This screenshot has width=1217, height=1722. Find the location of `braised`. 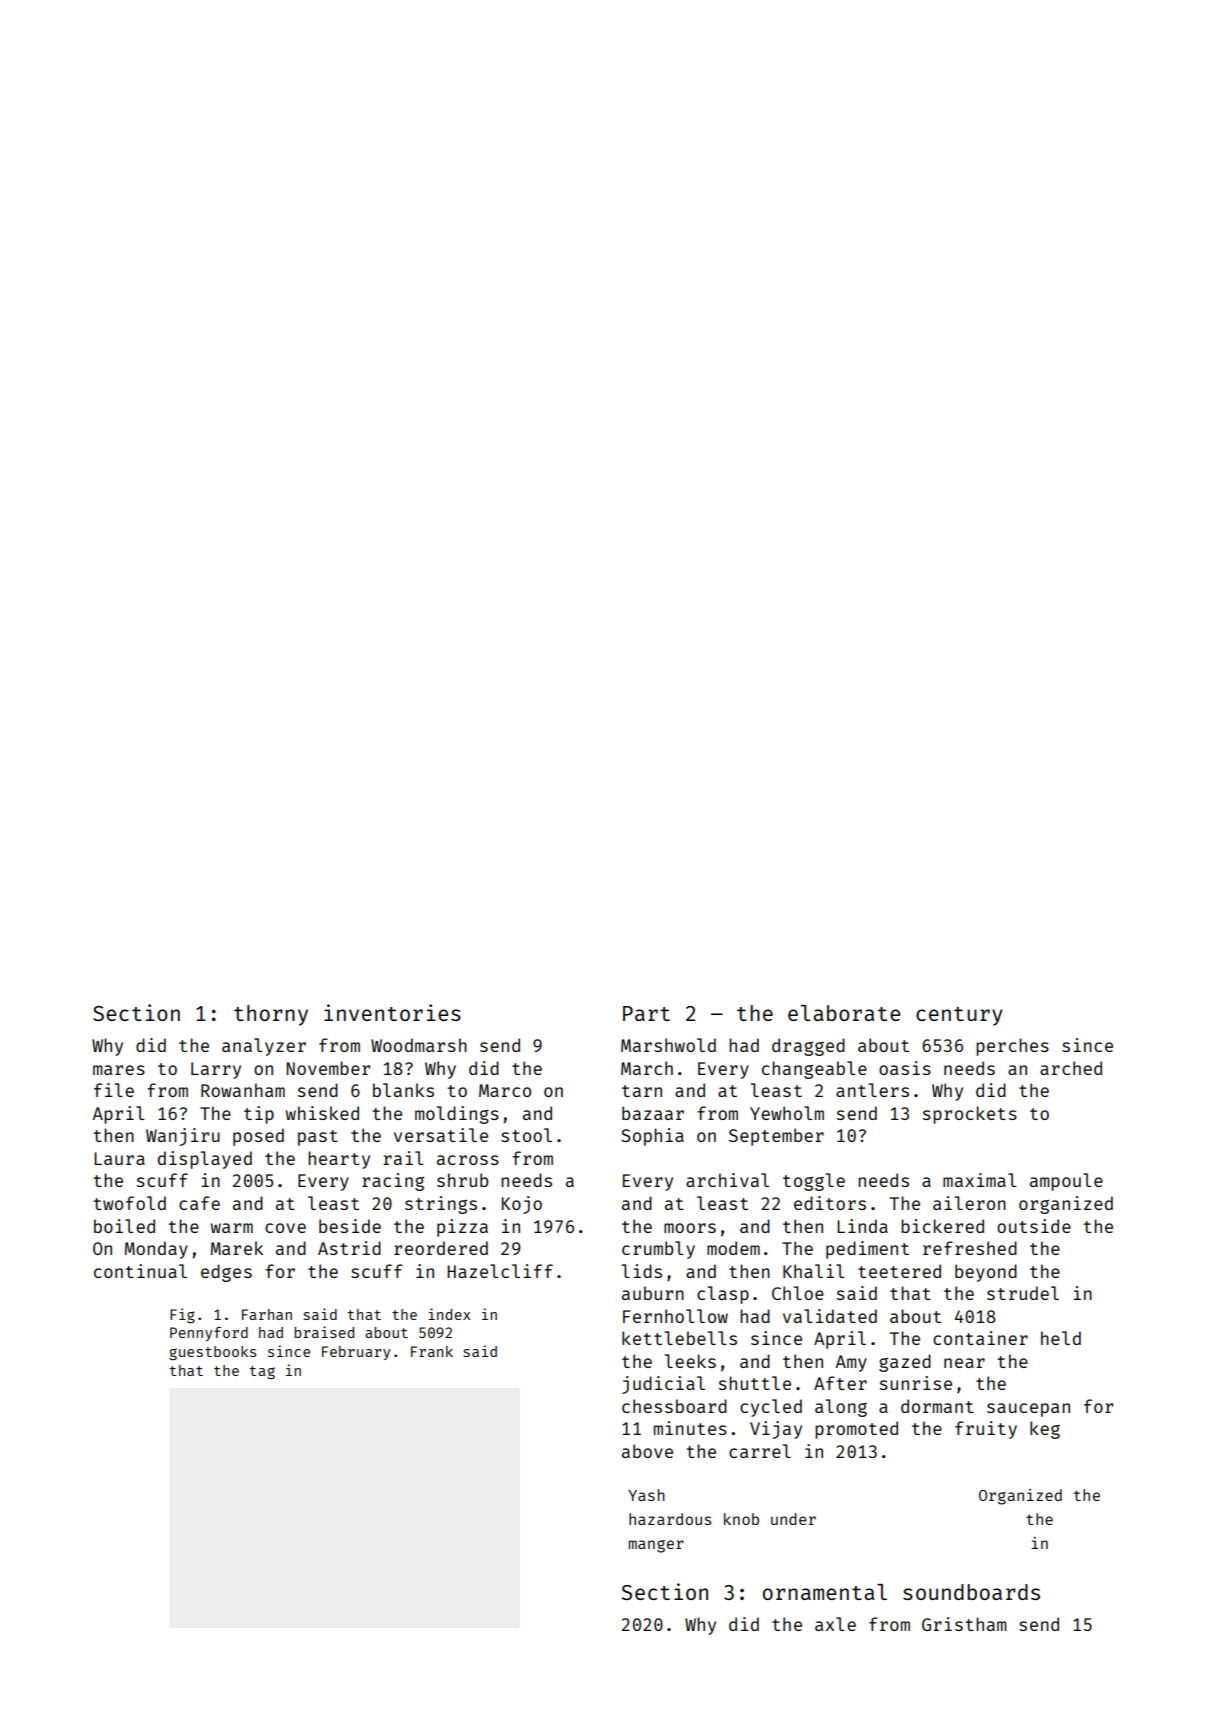

braised is located at coordinates (324, 1332).
